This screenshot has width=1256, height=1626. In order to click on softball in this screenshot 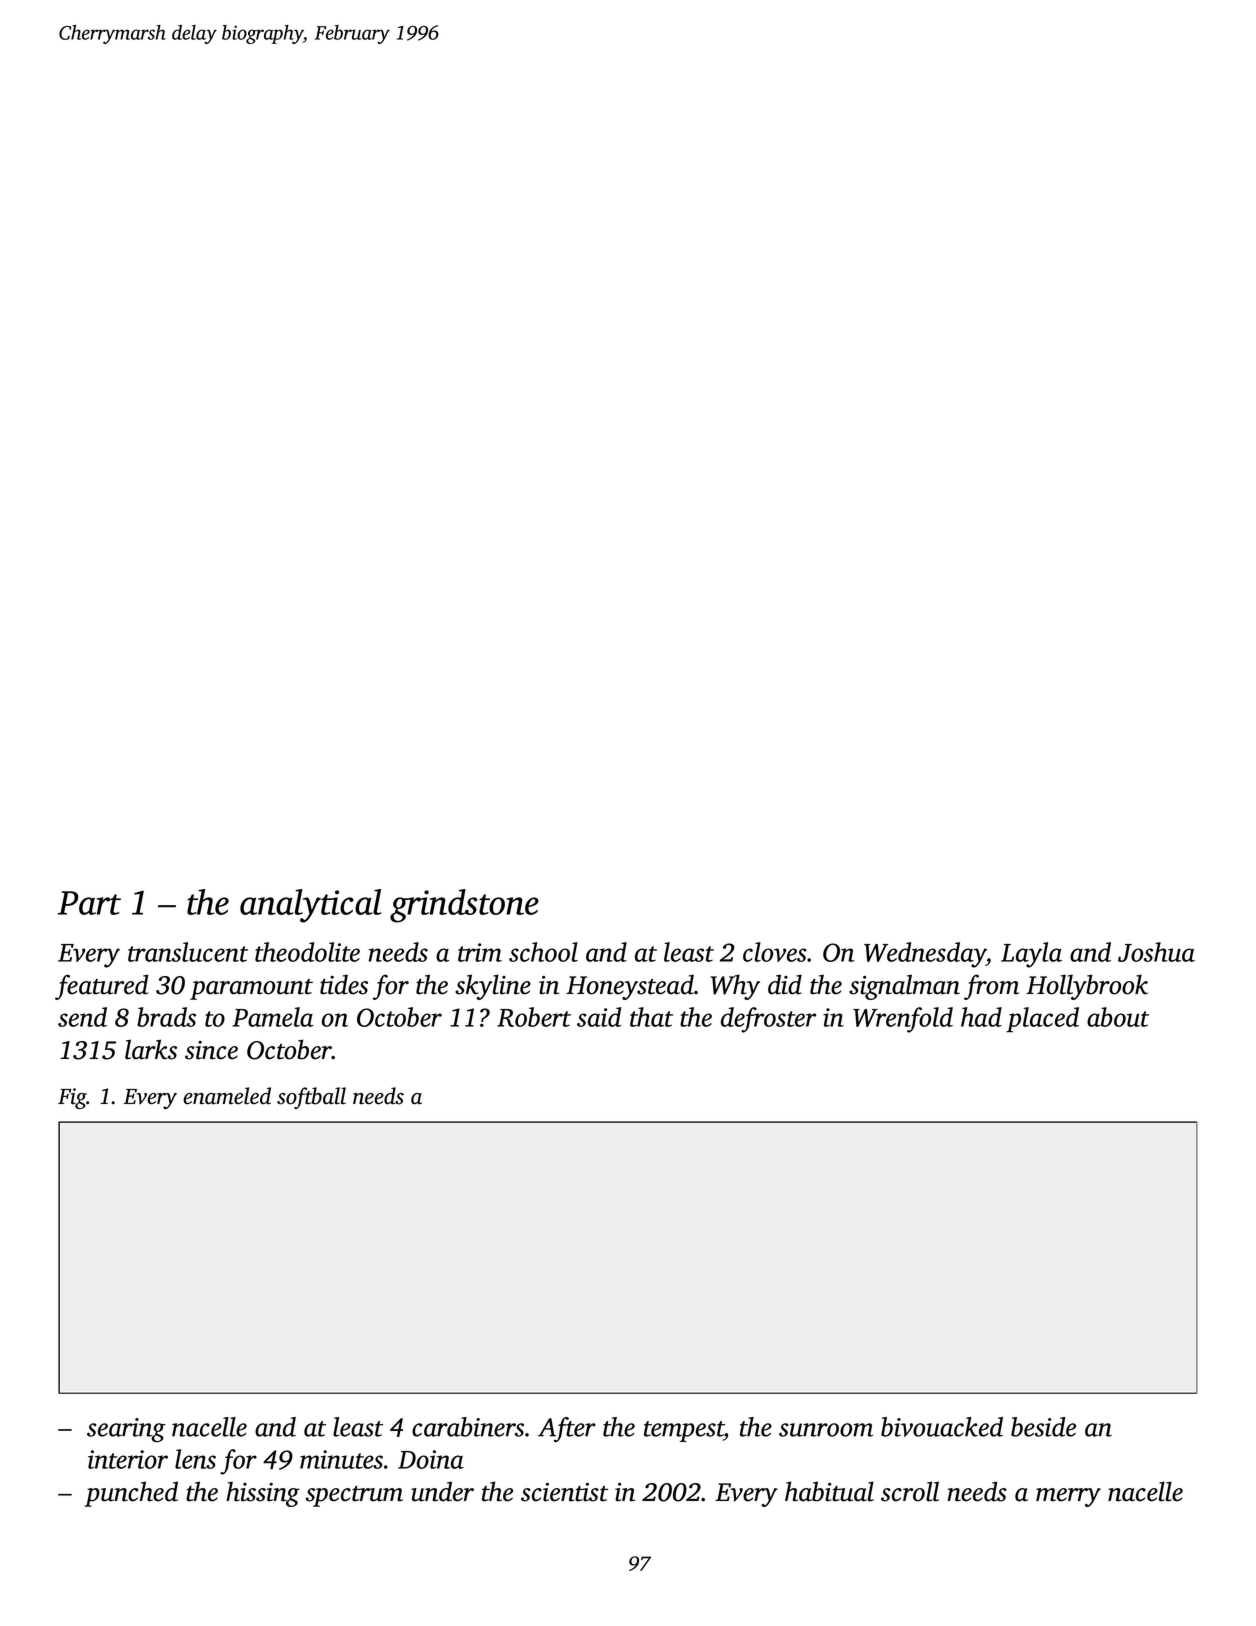, I will do `click(311, 1098)`.
